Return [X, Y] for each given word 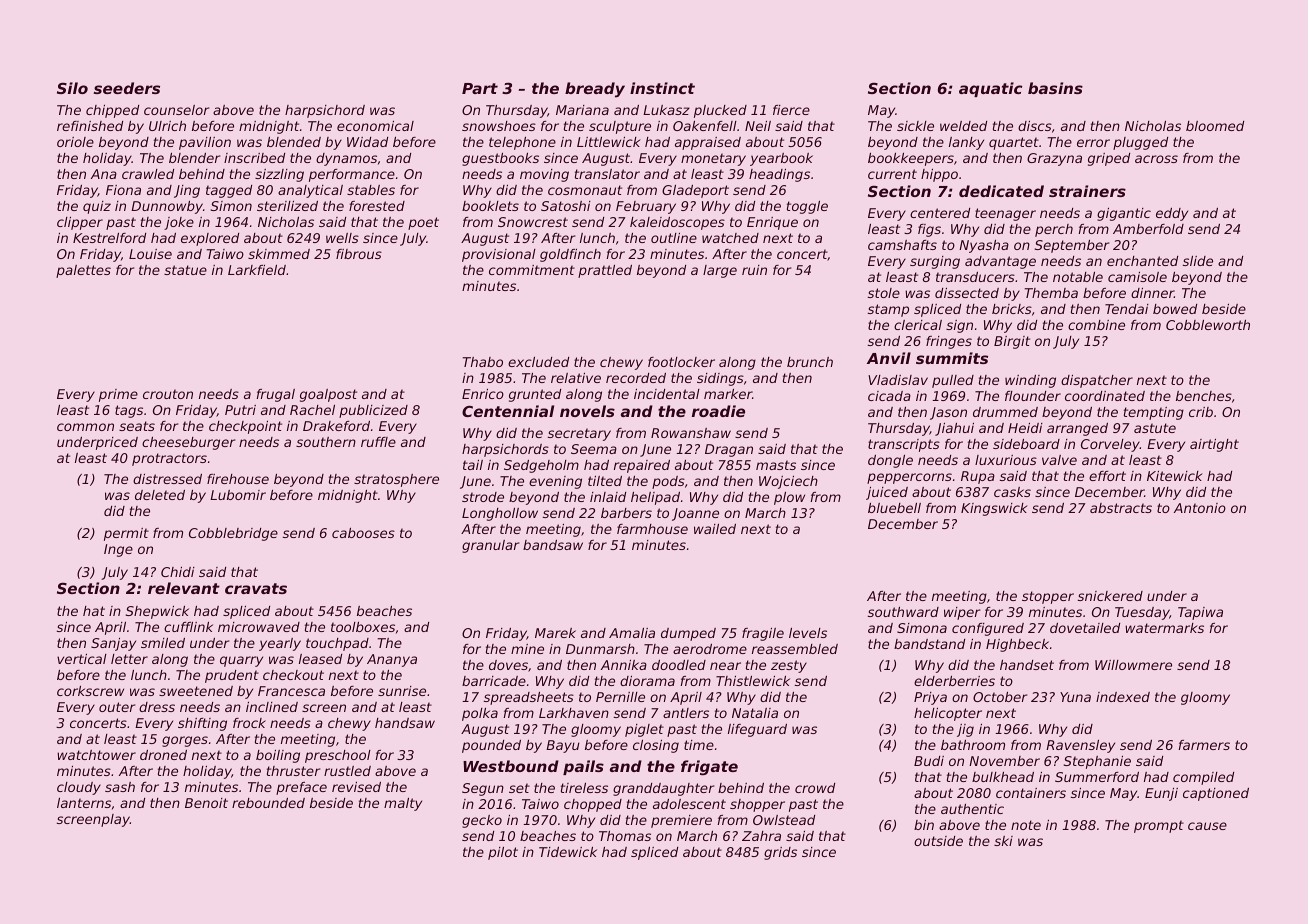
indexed [1123, 697]
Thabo [483, 362]
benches [1204, 396]
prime [118, 395]
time [699, 745]
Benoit [206, 803]
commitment [532, 270]
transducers [975, 277]
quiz [97, 207]
